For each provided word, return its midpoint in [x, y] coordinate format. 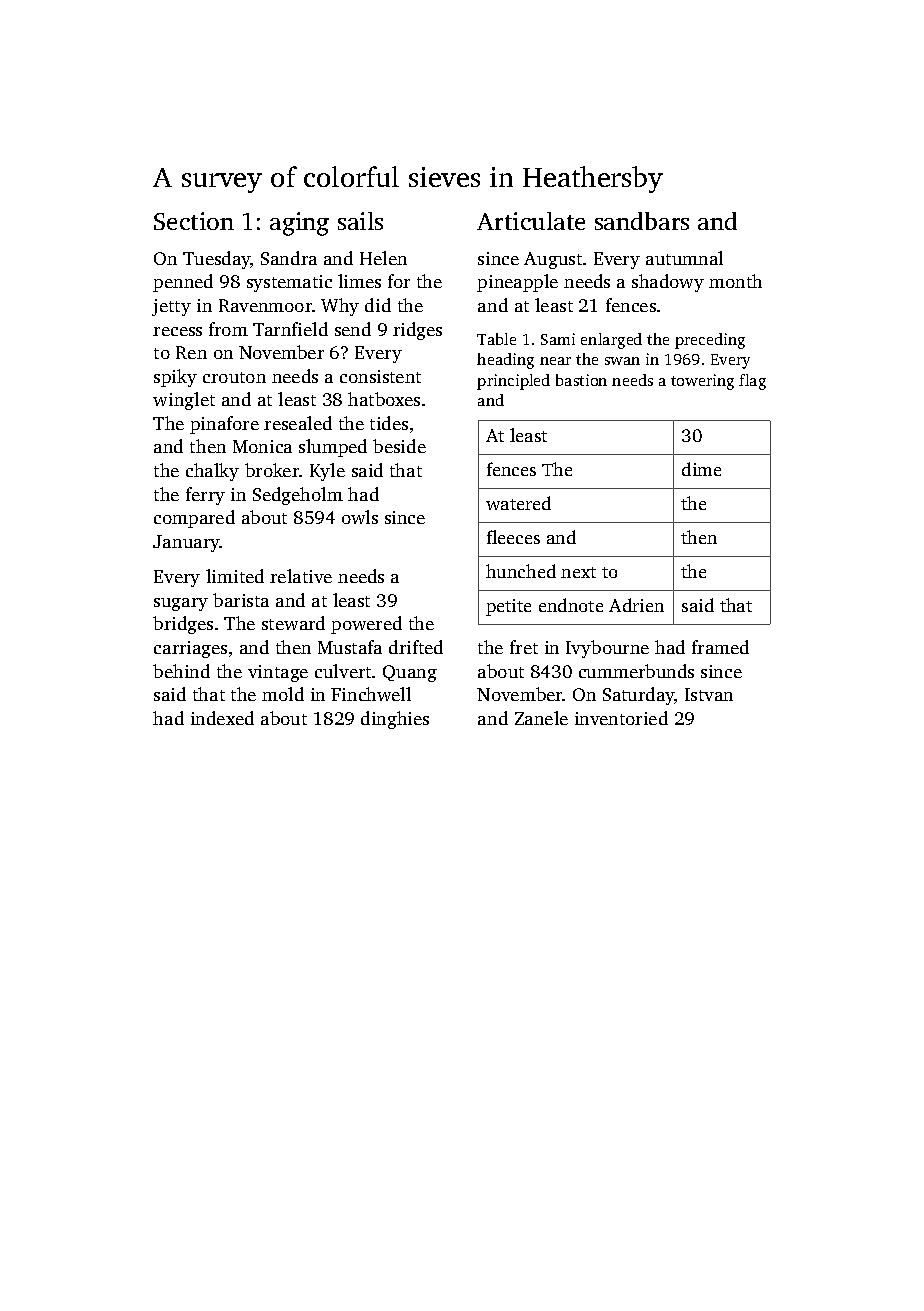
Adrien [636, 605]
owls [360, 517]
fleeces [513, 537]
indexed [222, 718]
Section [194, 221]
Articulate [531, 221]
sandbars [642, 221]
